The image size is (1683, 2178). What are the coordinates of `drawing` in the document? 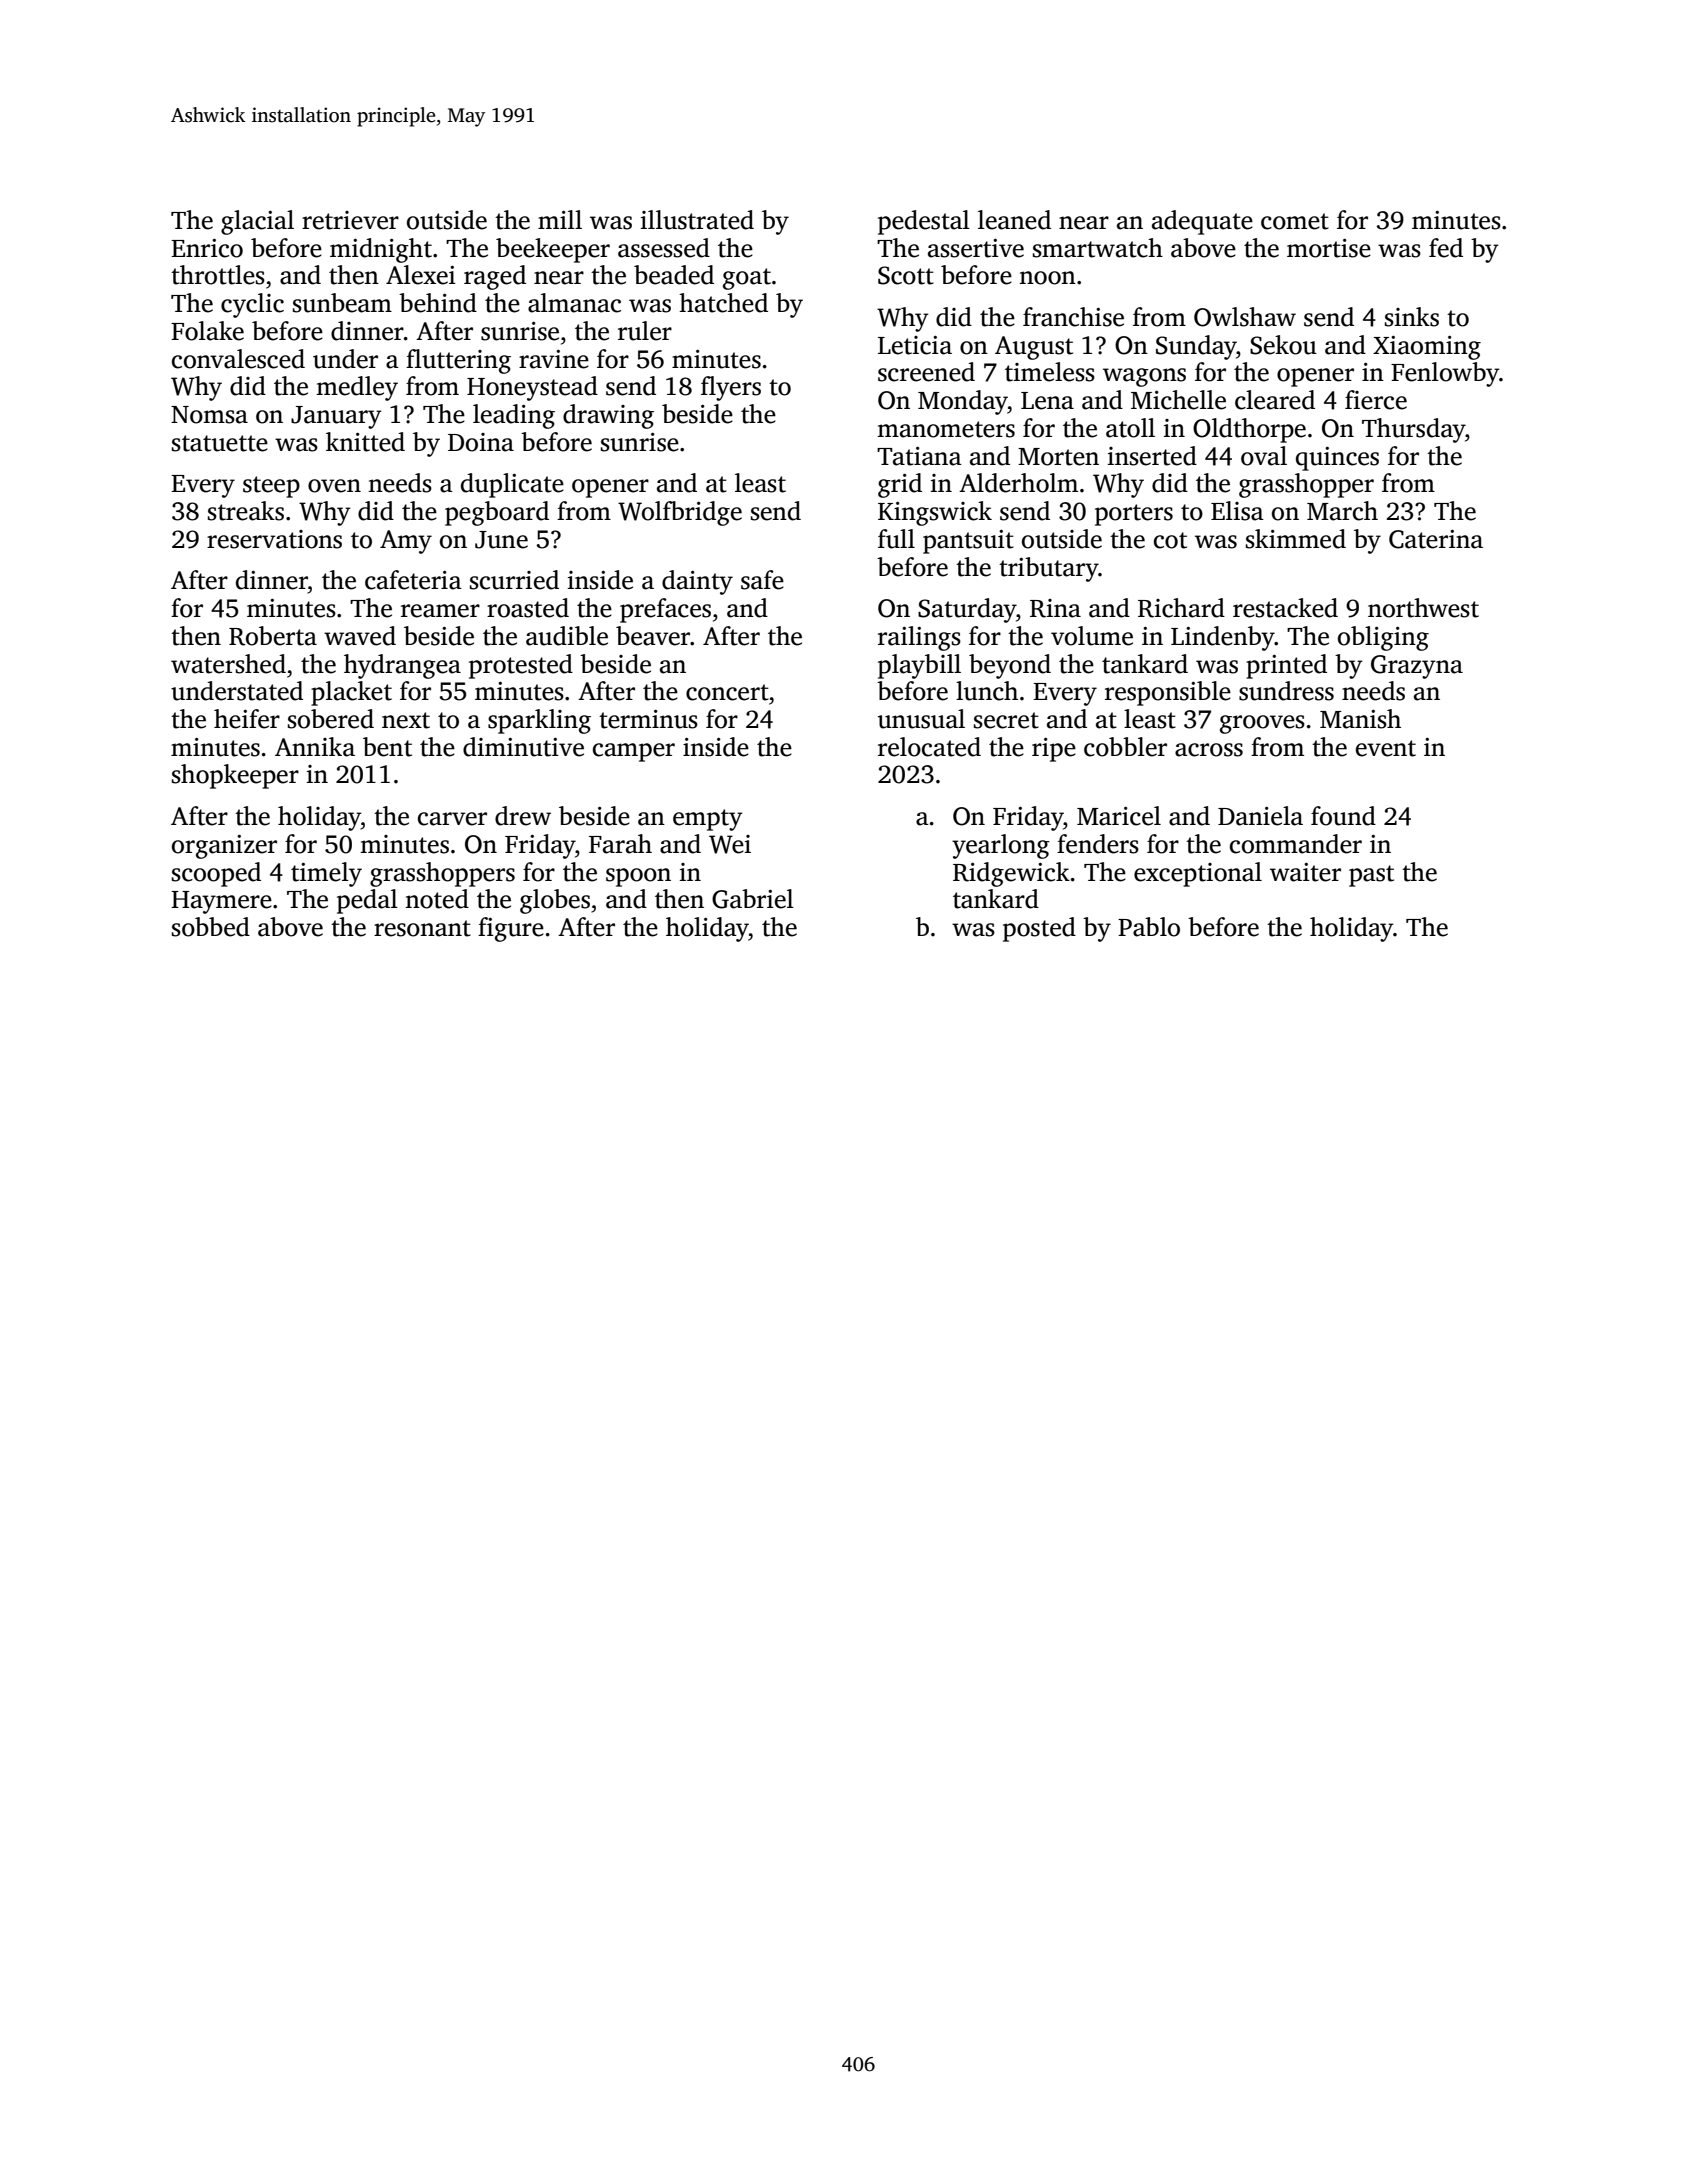 It's located at (608, 416).
